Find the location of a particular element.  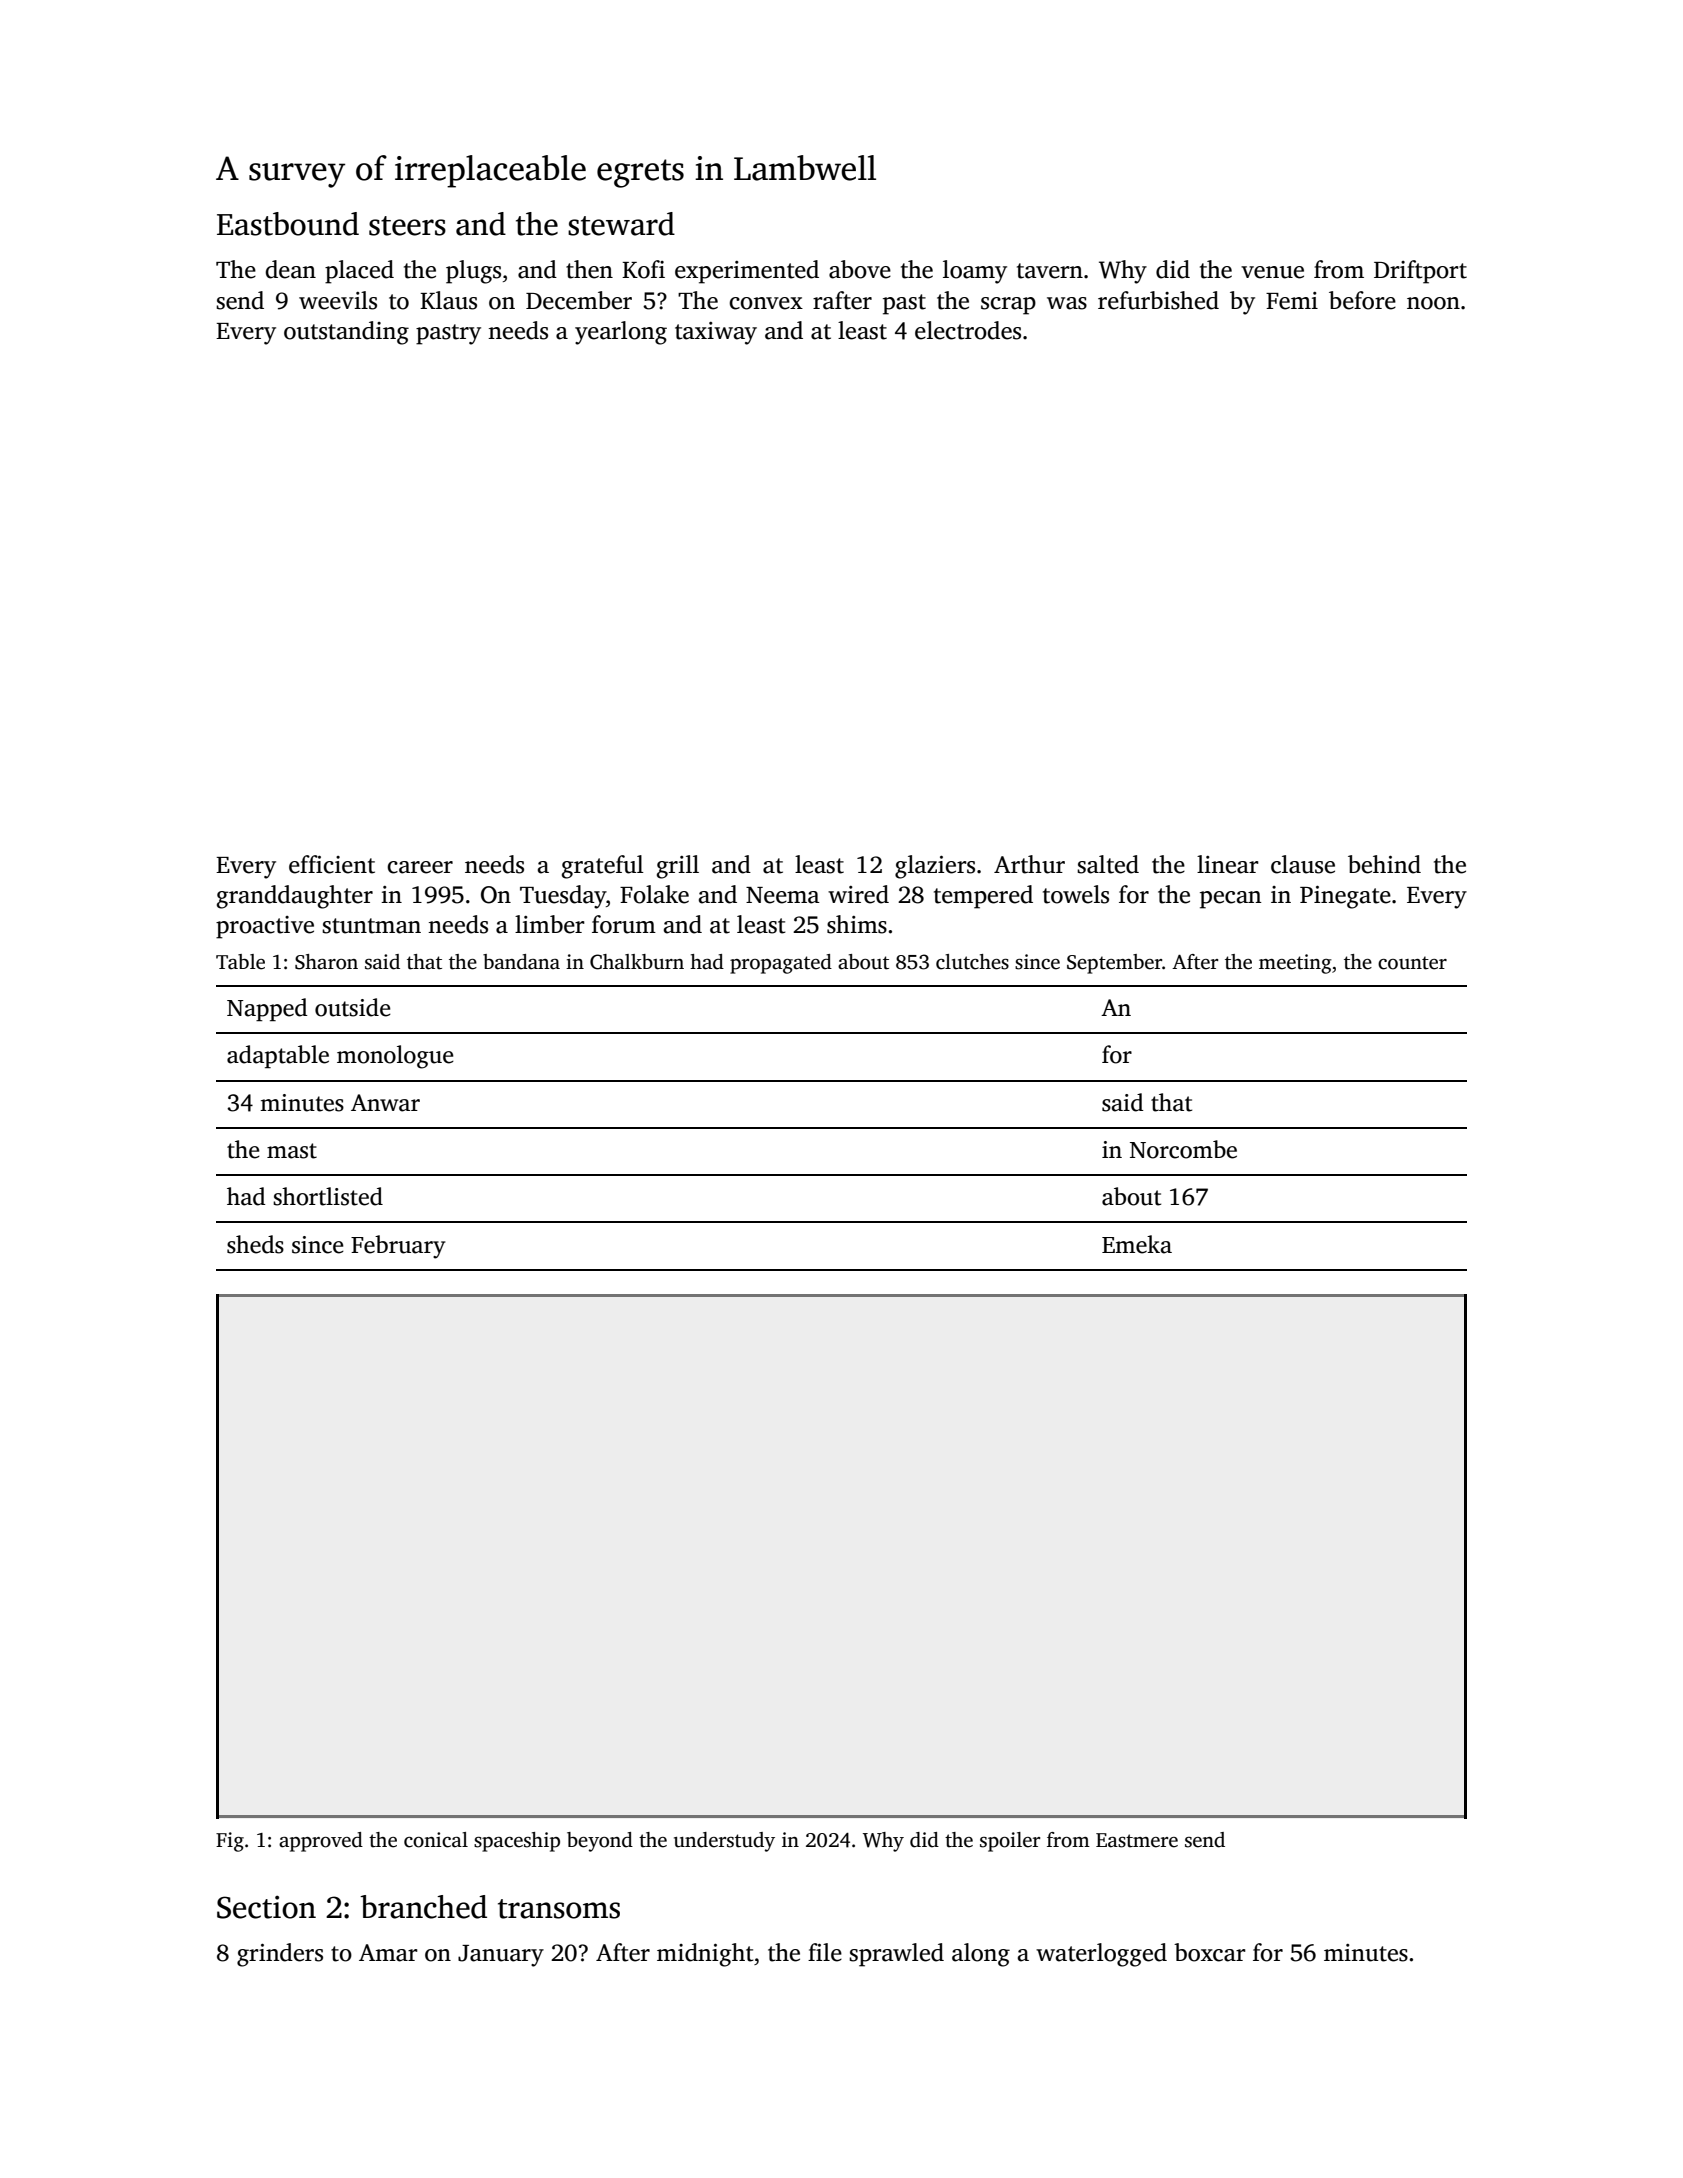

yearlong is located at coordinates (621, 333).
